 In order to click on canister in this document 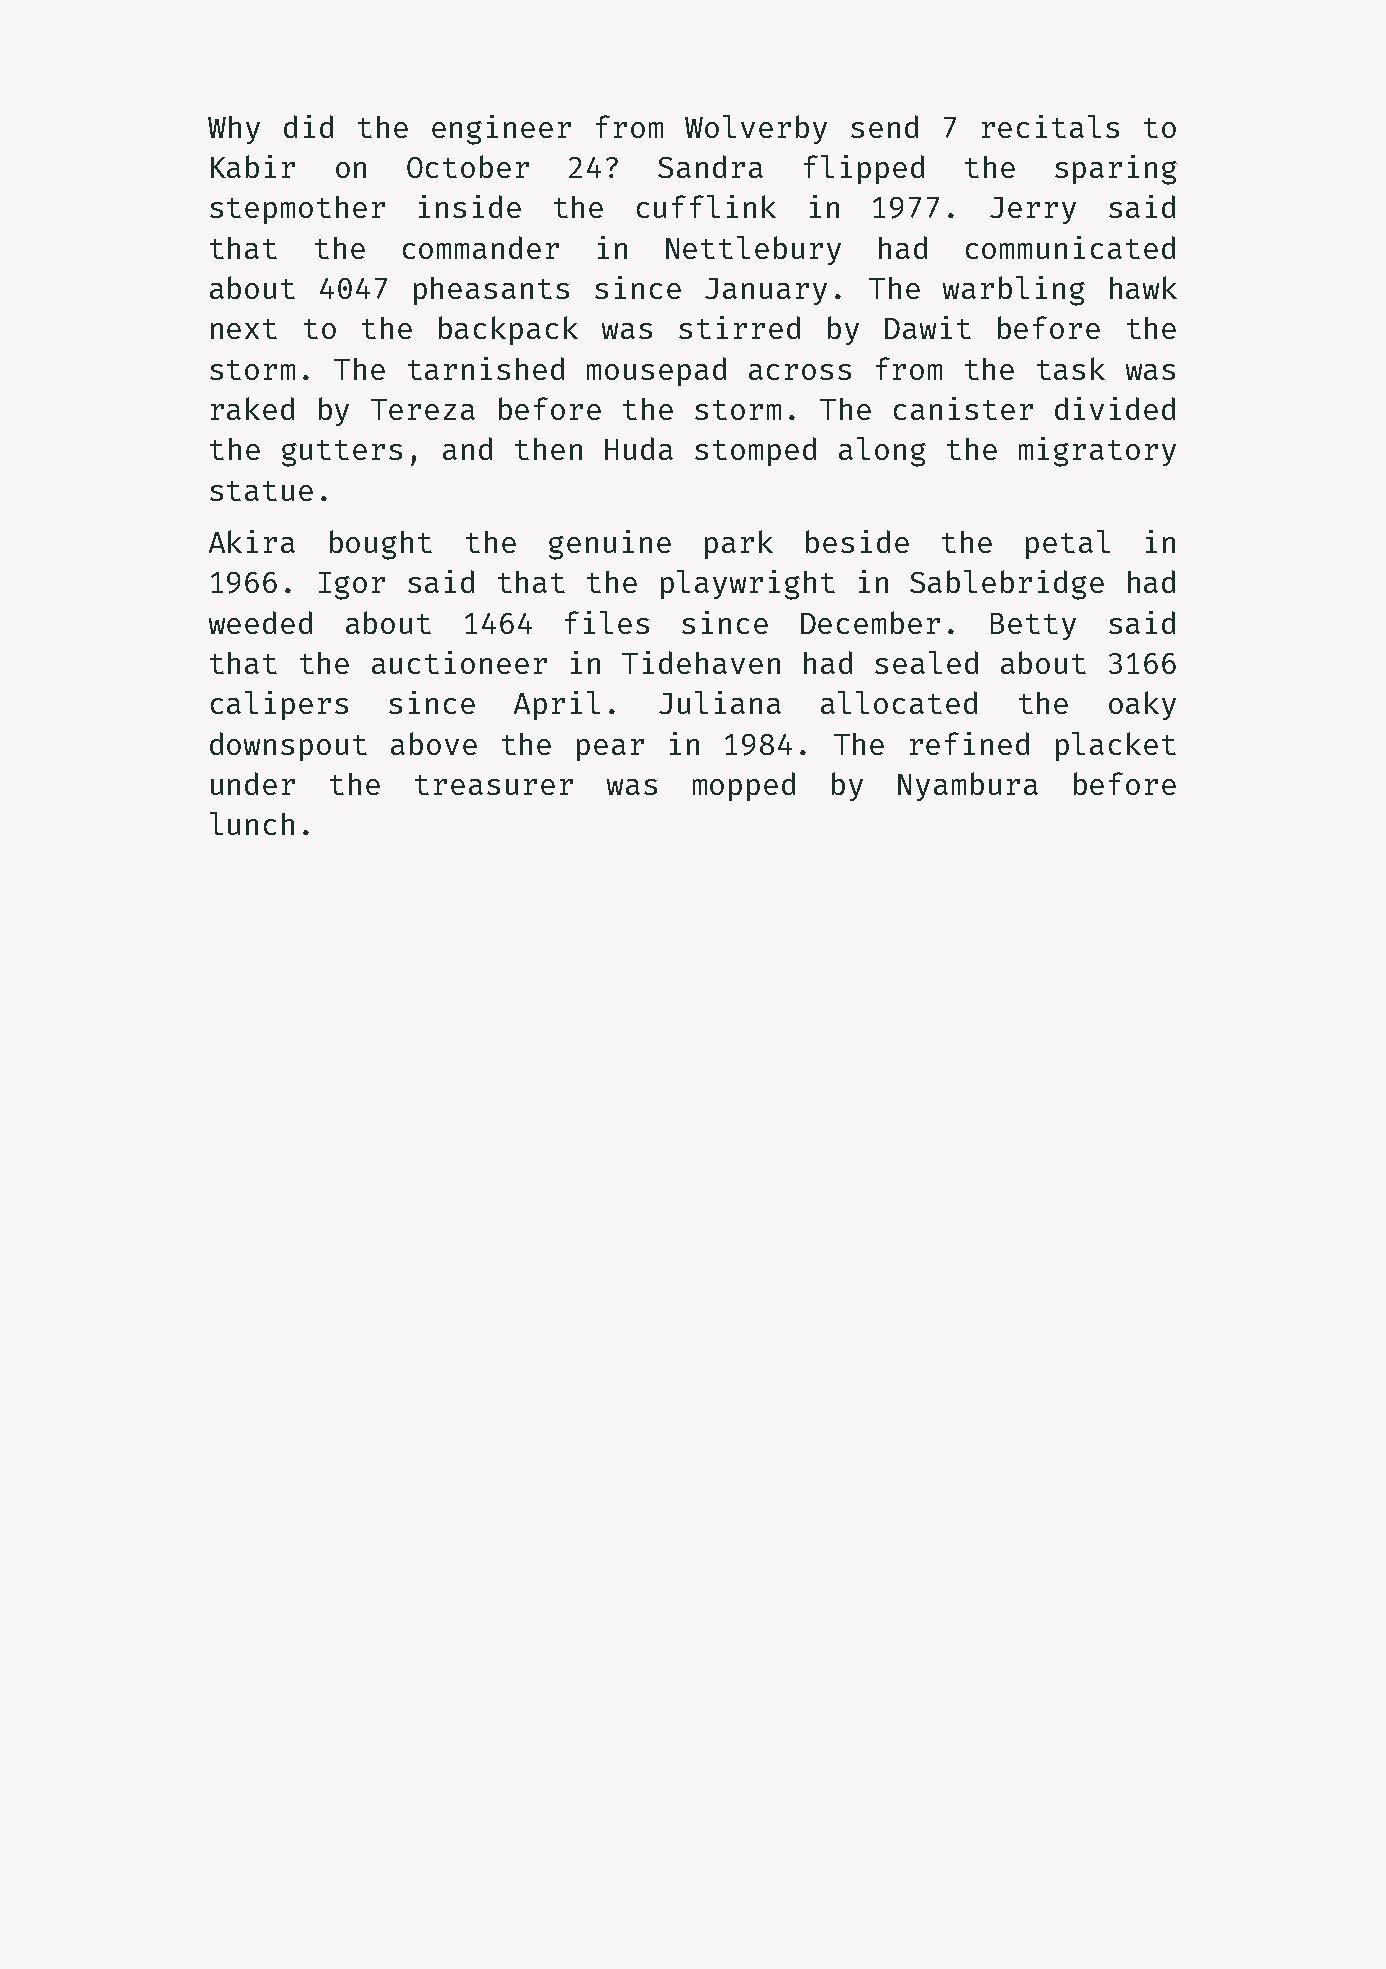, I will do `click(963, 408)`.
